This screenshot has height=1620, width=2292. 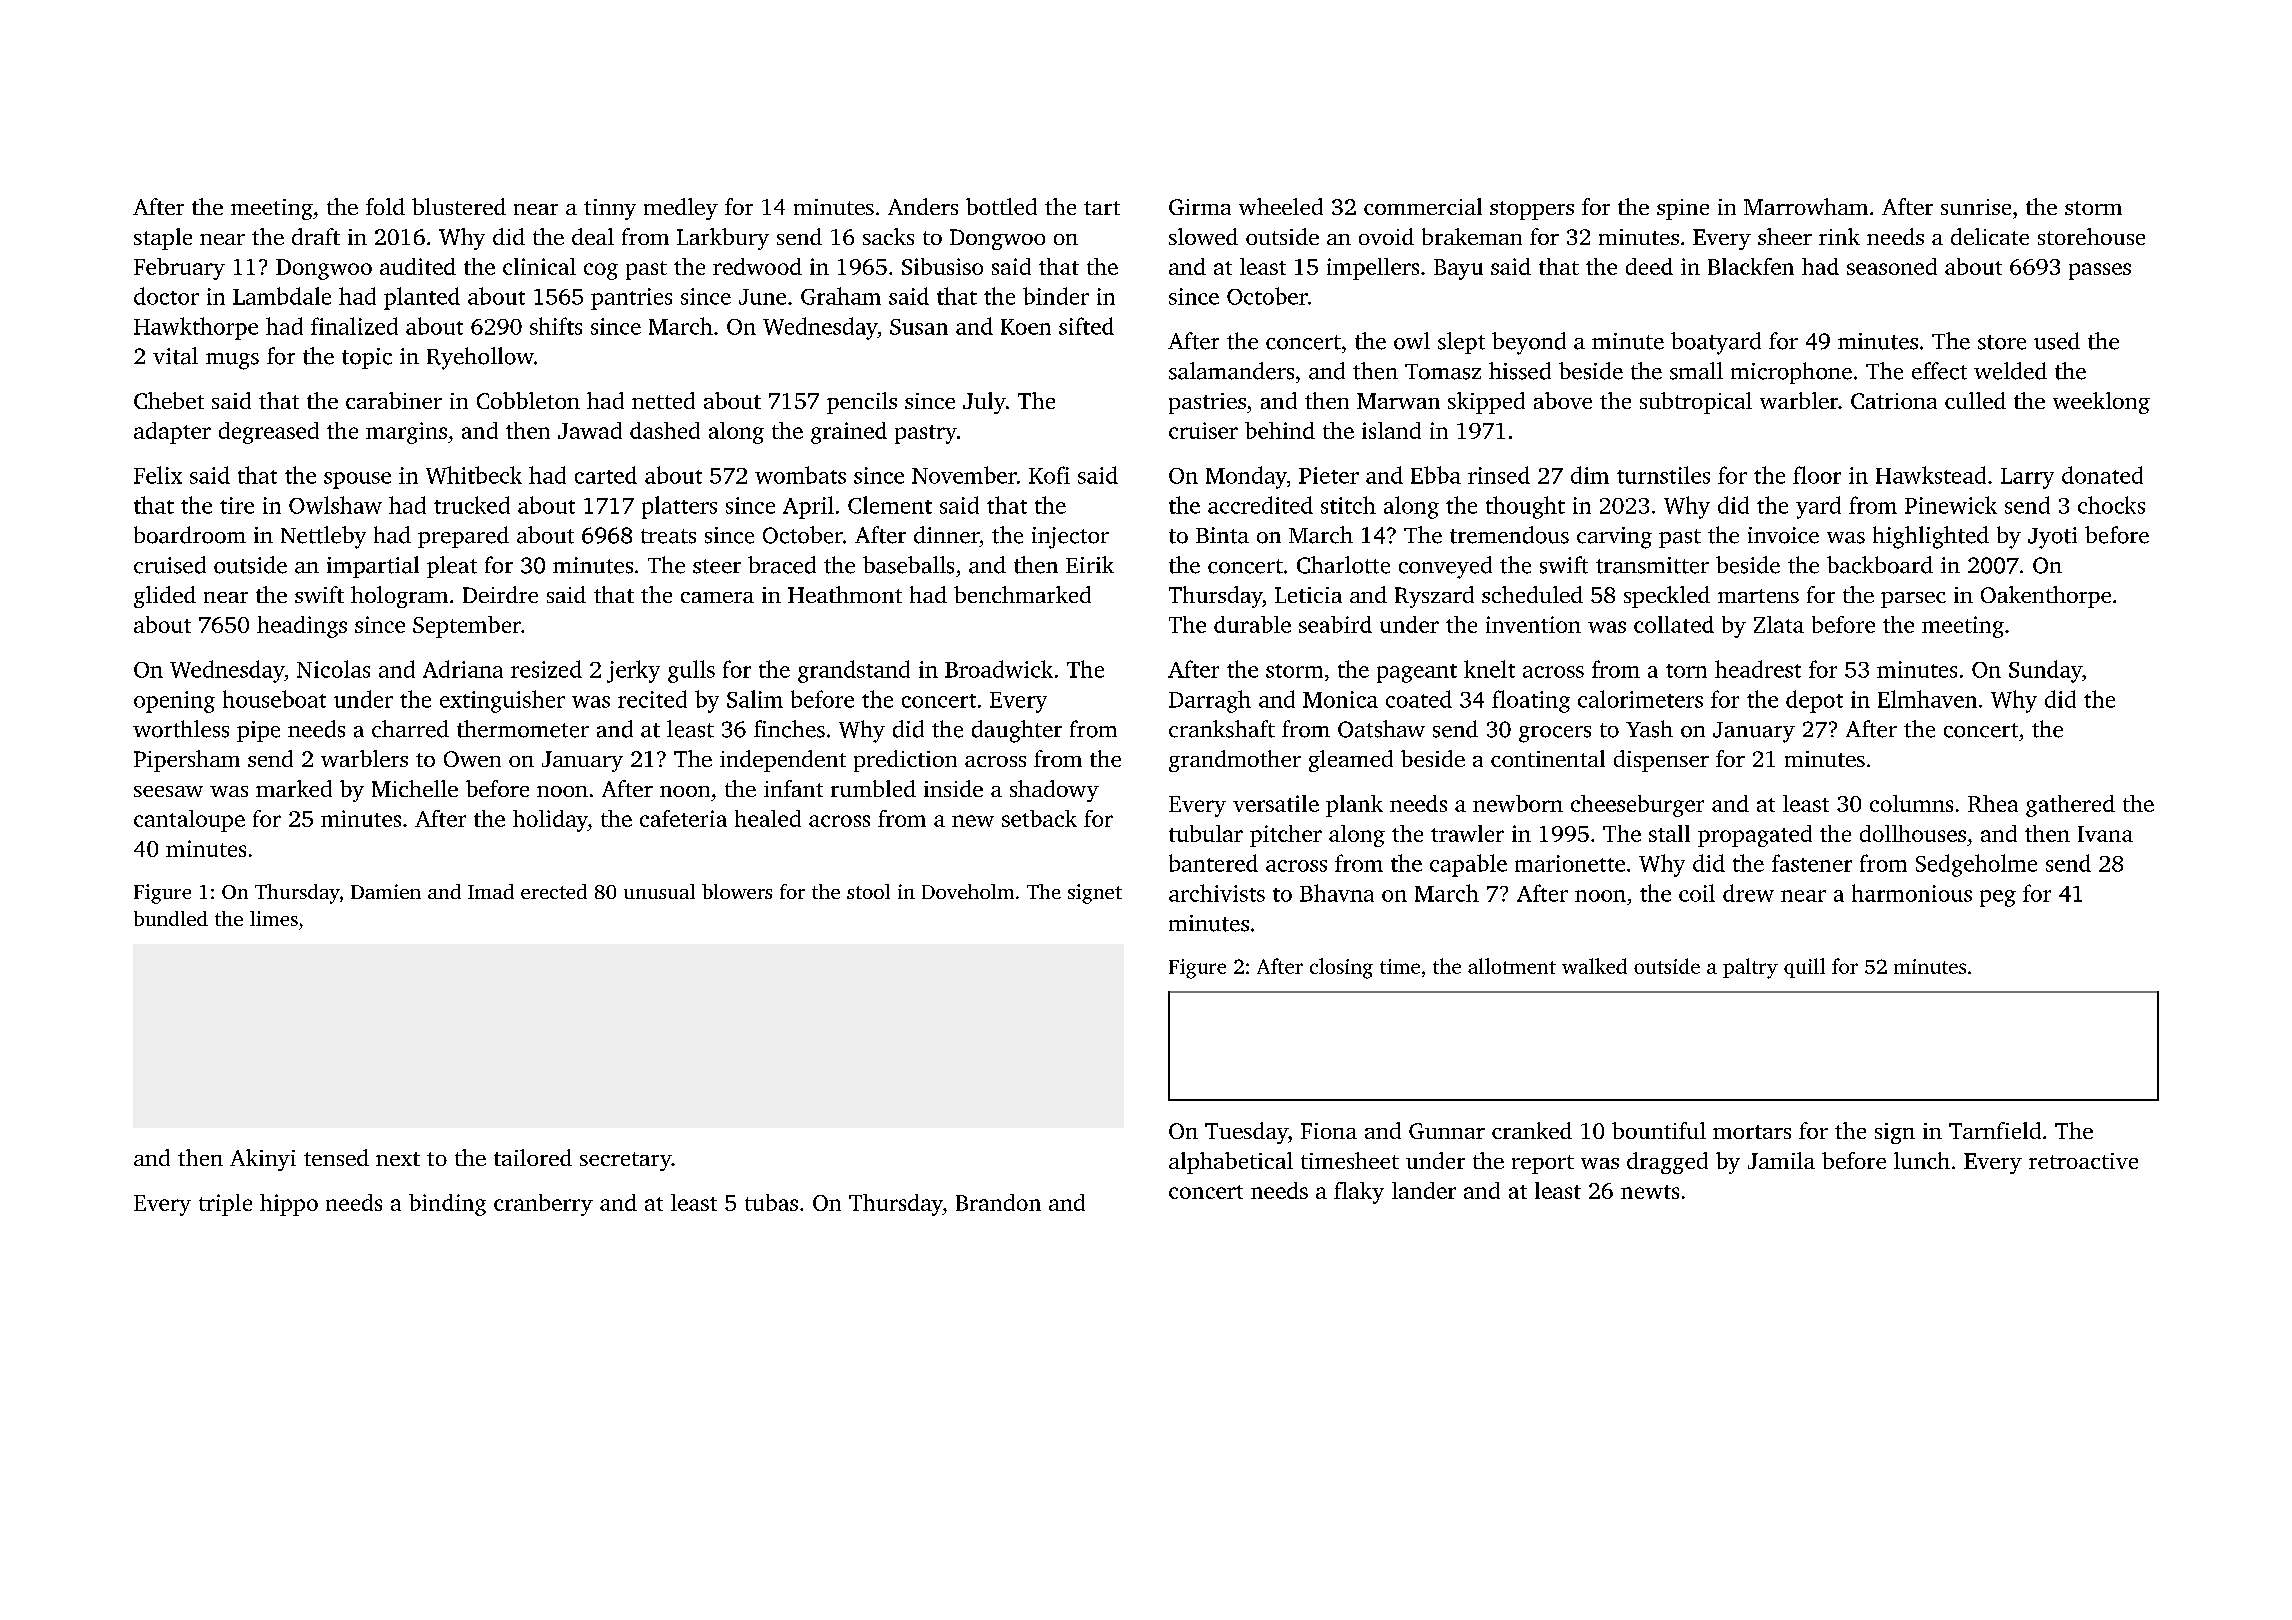 I want to click on houseboat, so click(x=274, y=699).
